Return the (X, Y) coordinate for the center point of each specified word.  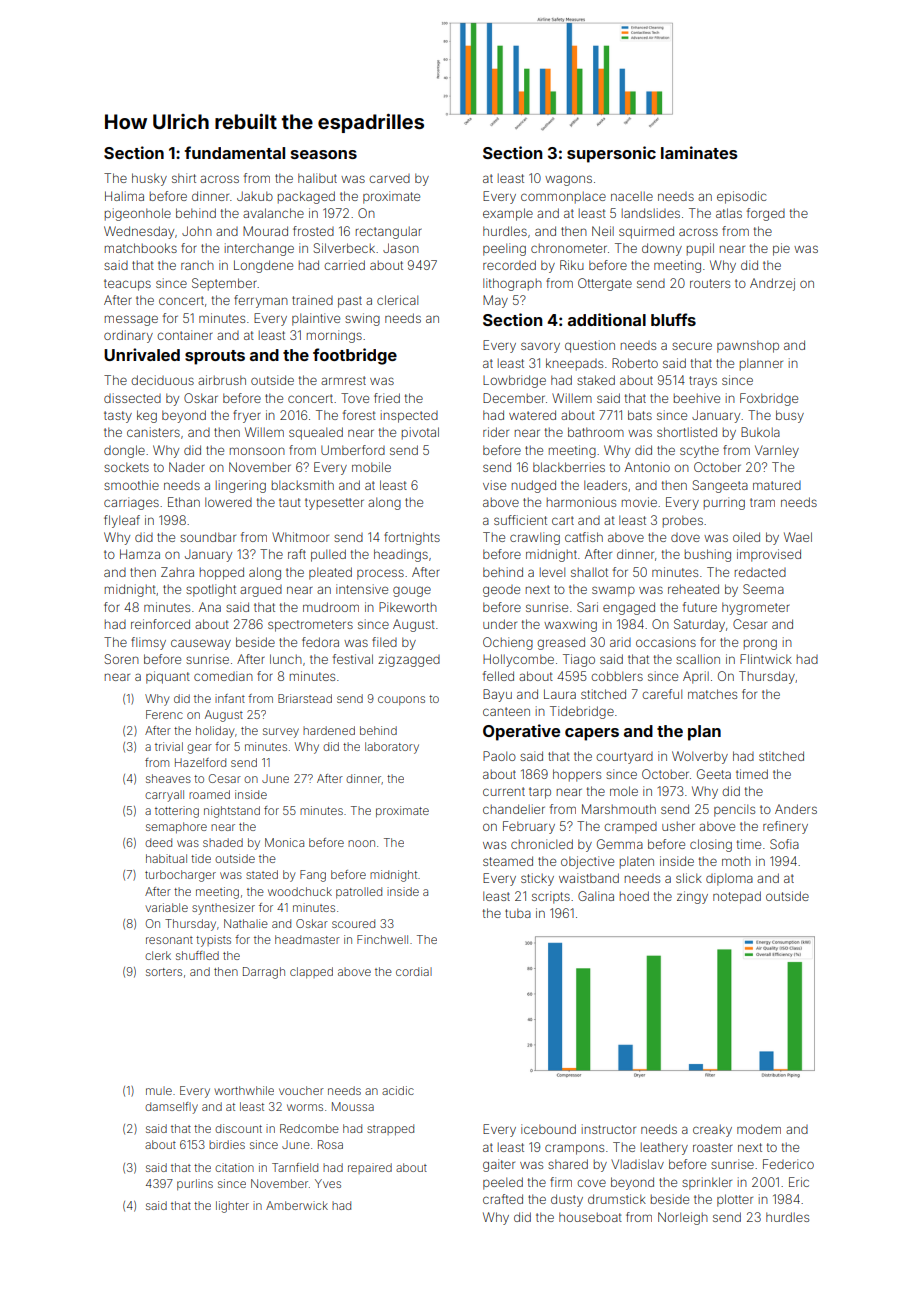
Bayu (497, 695)
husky (149, 179)
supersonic (611, 154)
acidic (398, 1090)
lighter (232, 1207)
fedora (320, 642)
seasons (324, 154)
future (700, 607)
